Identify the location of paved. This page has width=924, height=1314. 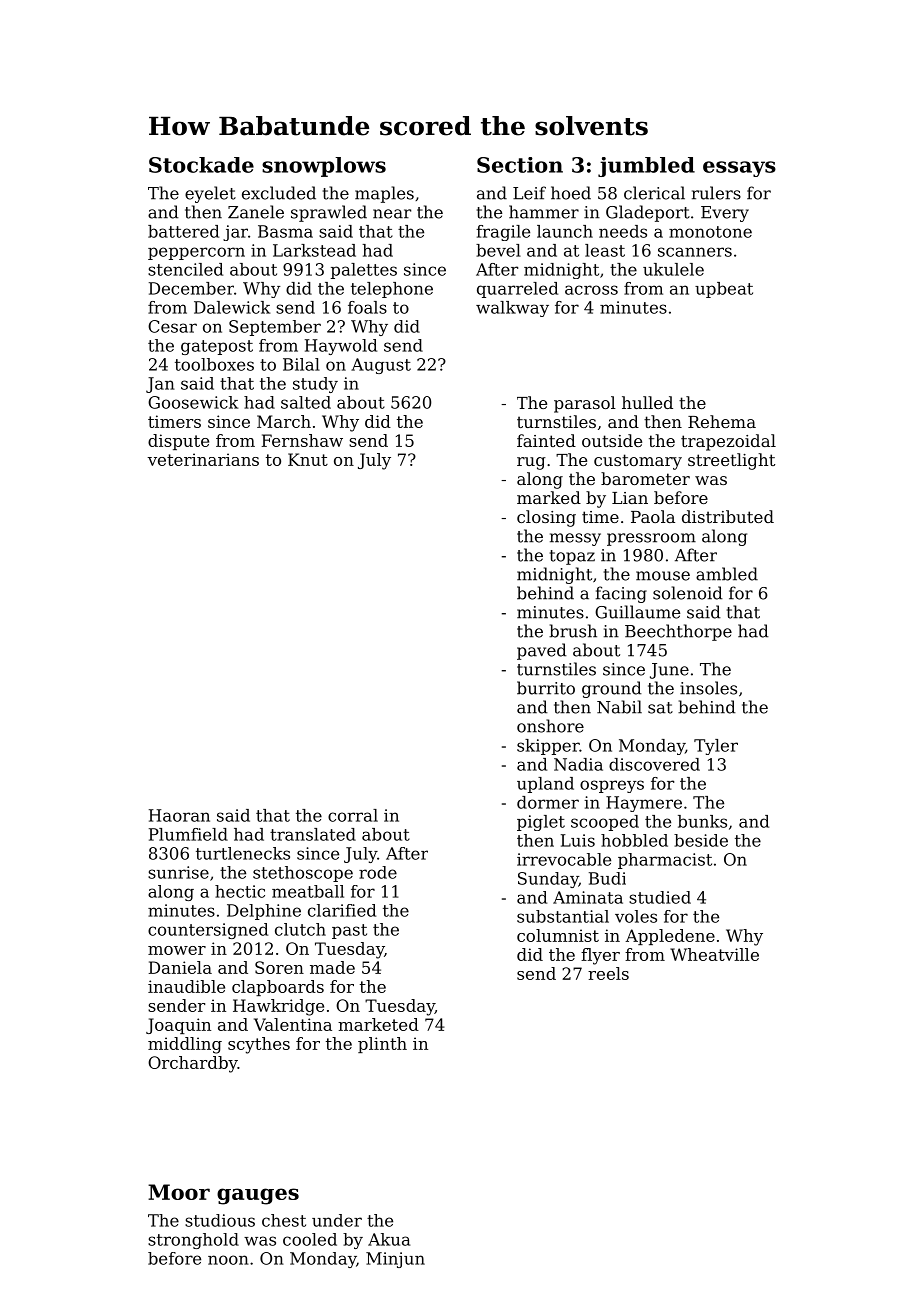
(542, 651).
